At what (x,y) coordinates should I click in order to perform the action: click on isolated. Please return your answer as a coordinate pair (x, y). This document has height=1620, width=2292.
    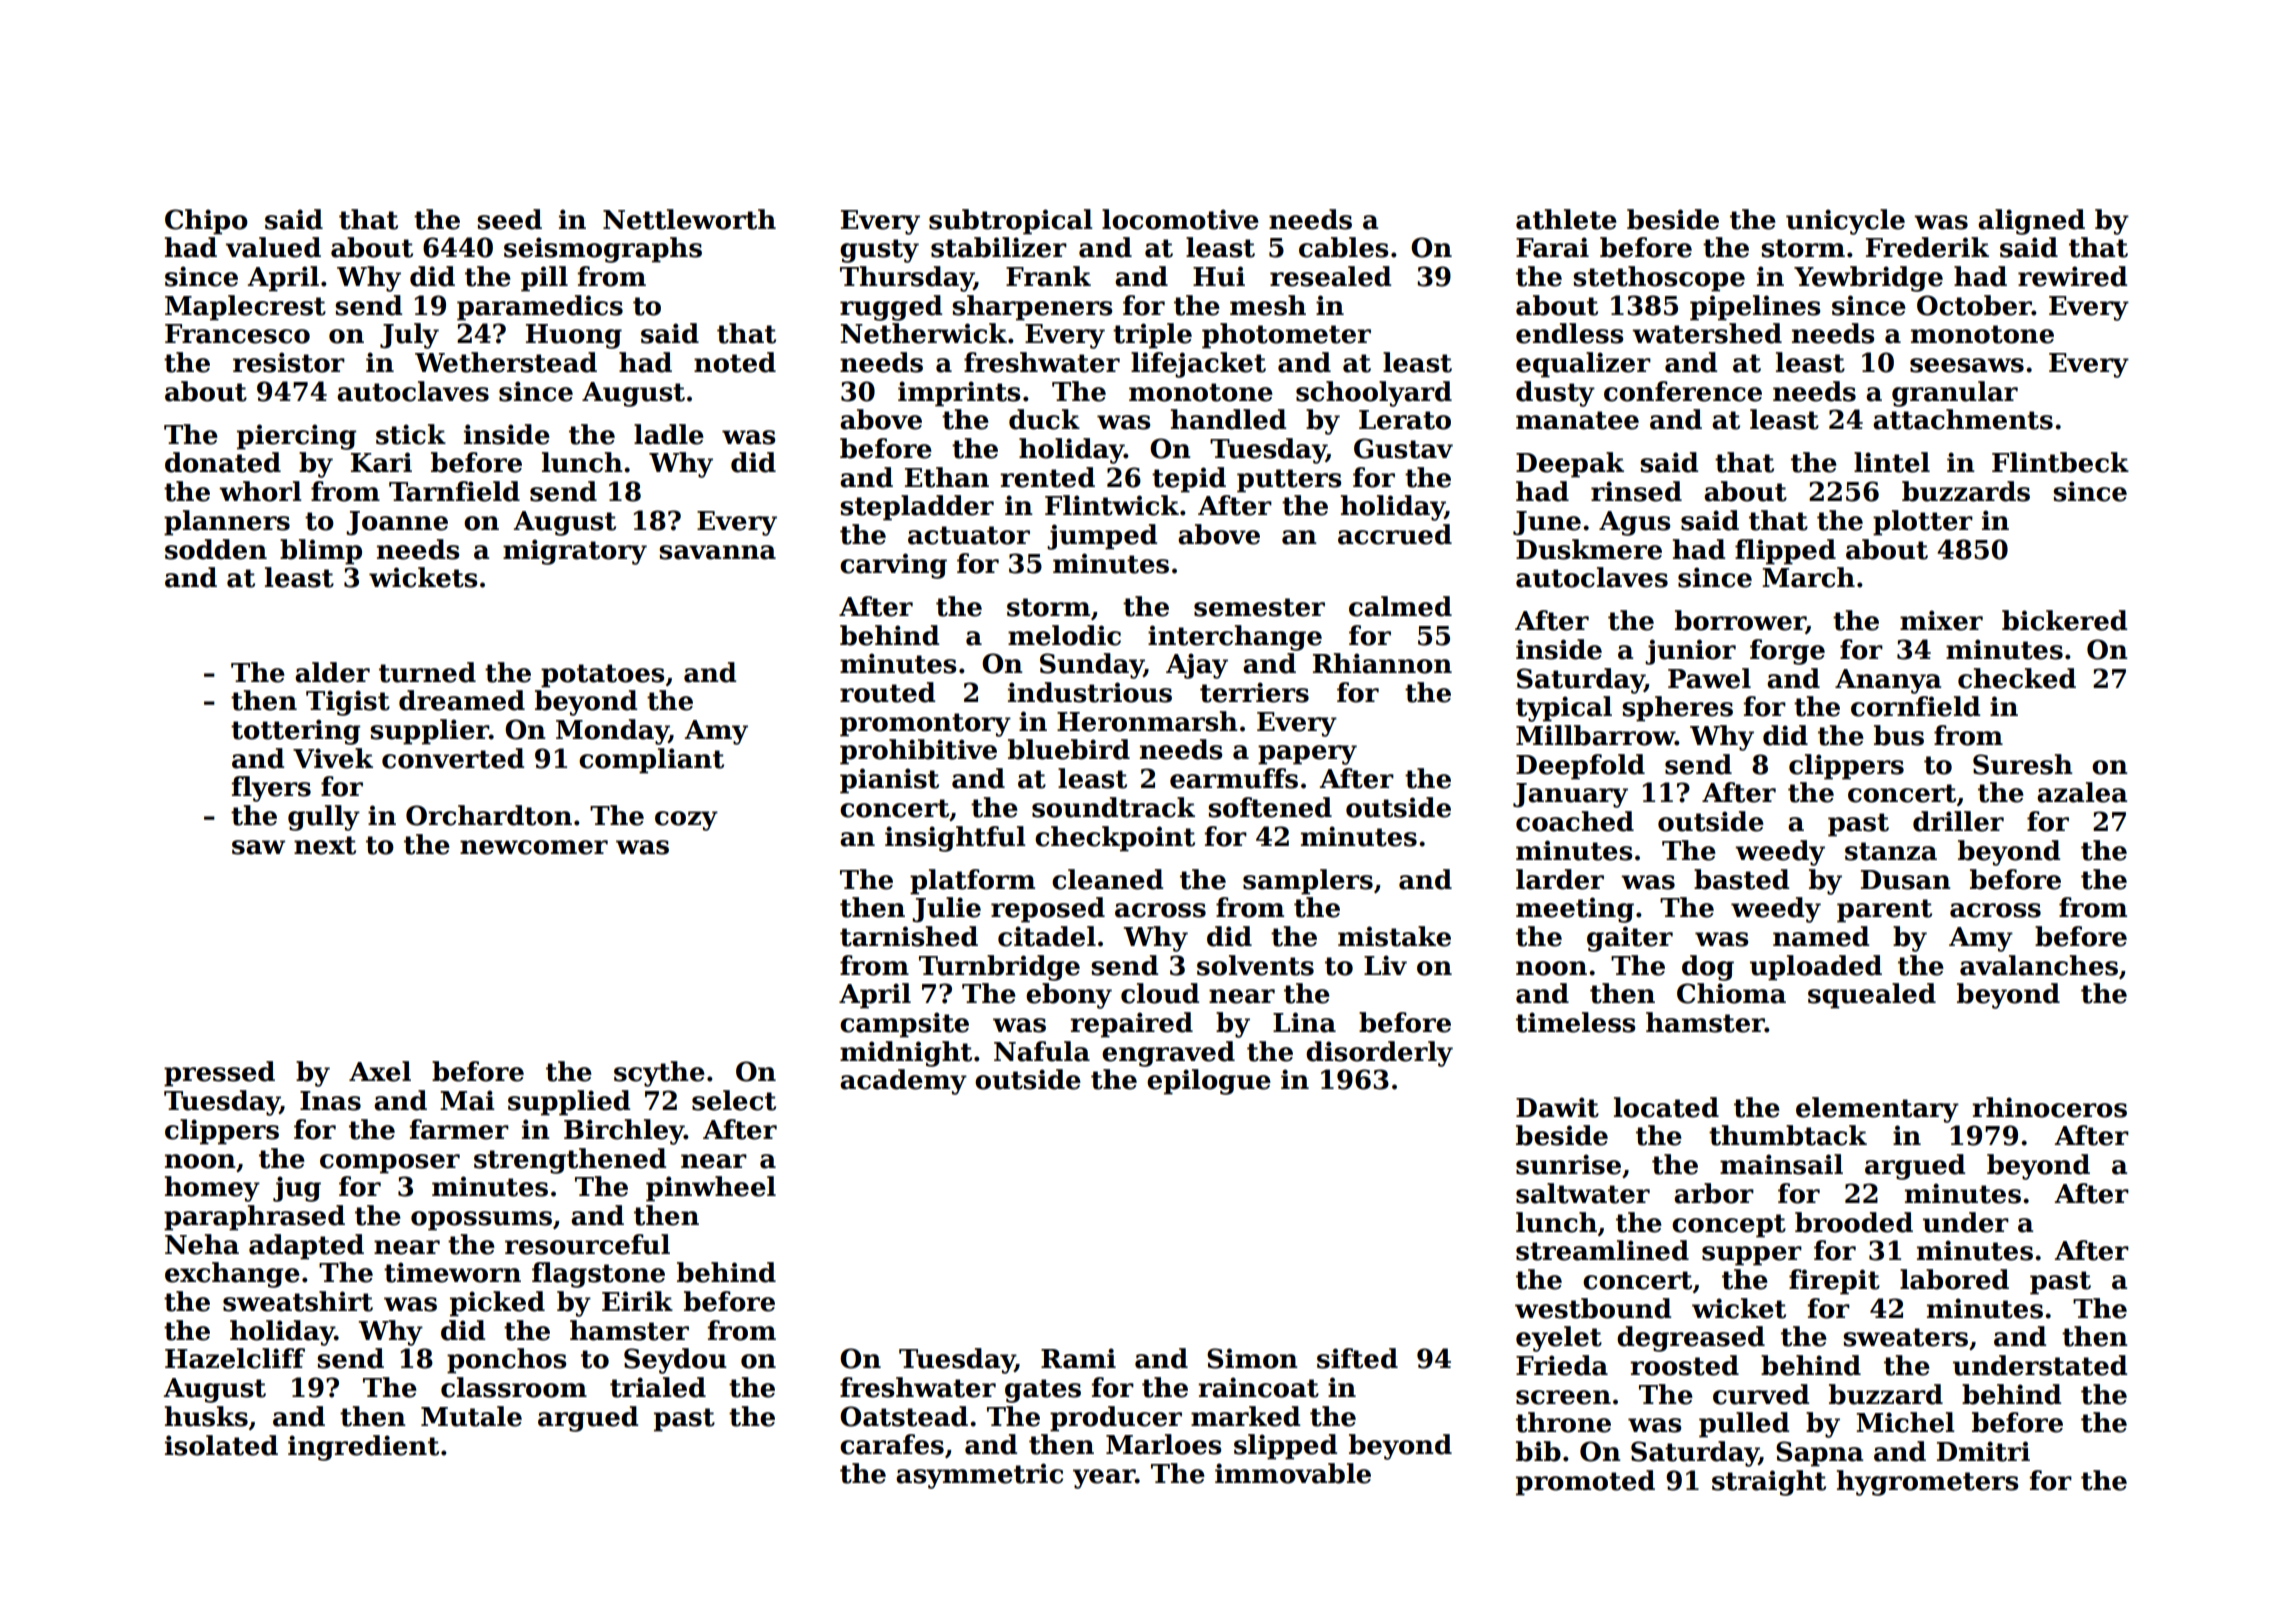
    Looking at the image, I should click on (221, 1445).
